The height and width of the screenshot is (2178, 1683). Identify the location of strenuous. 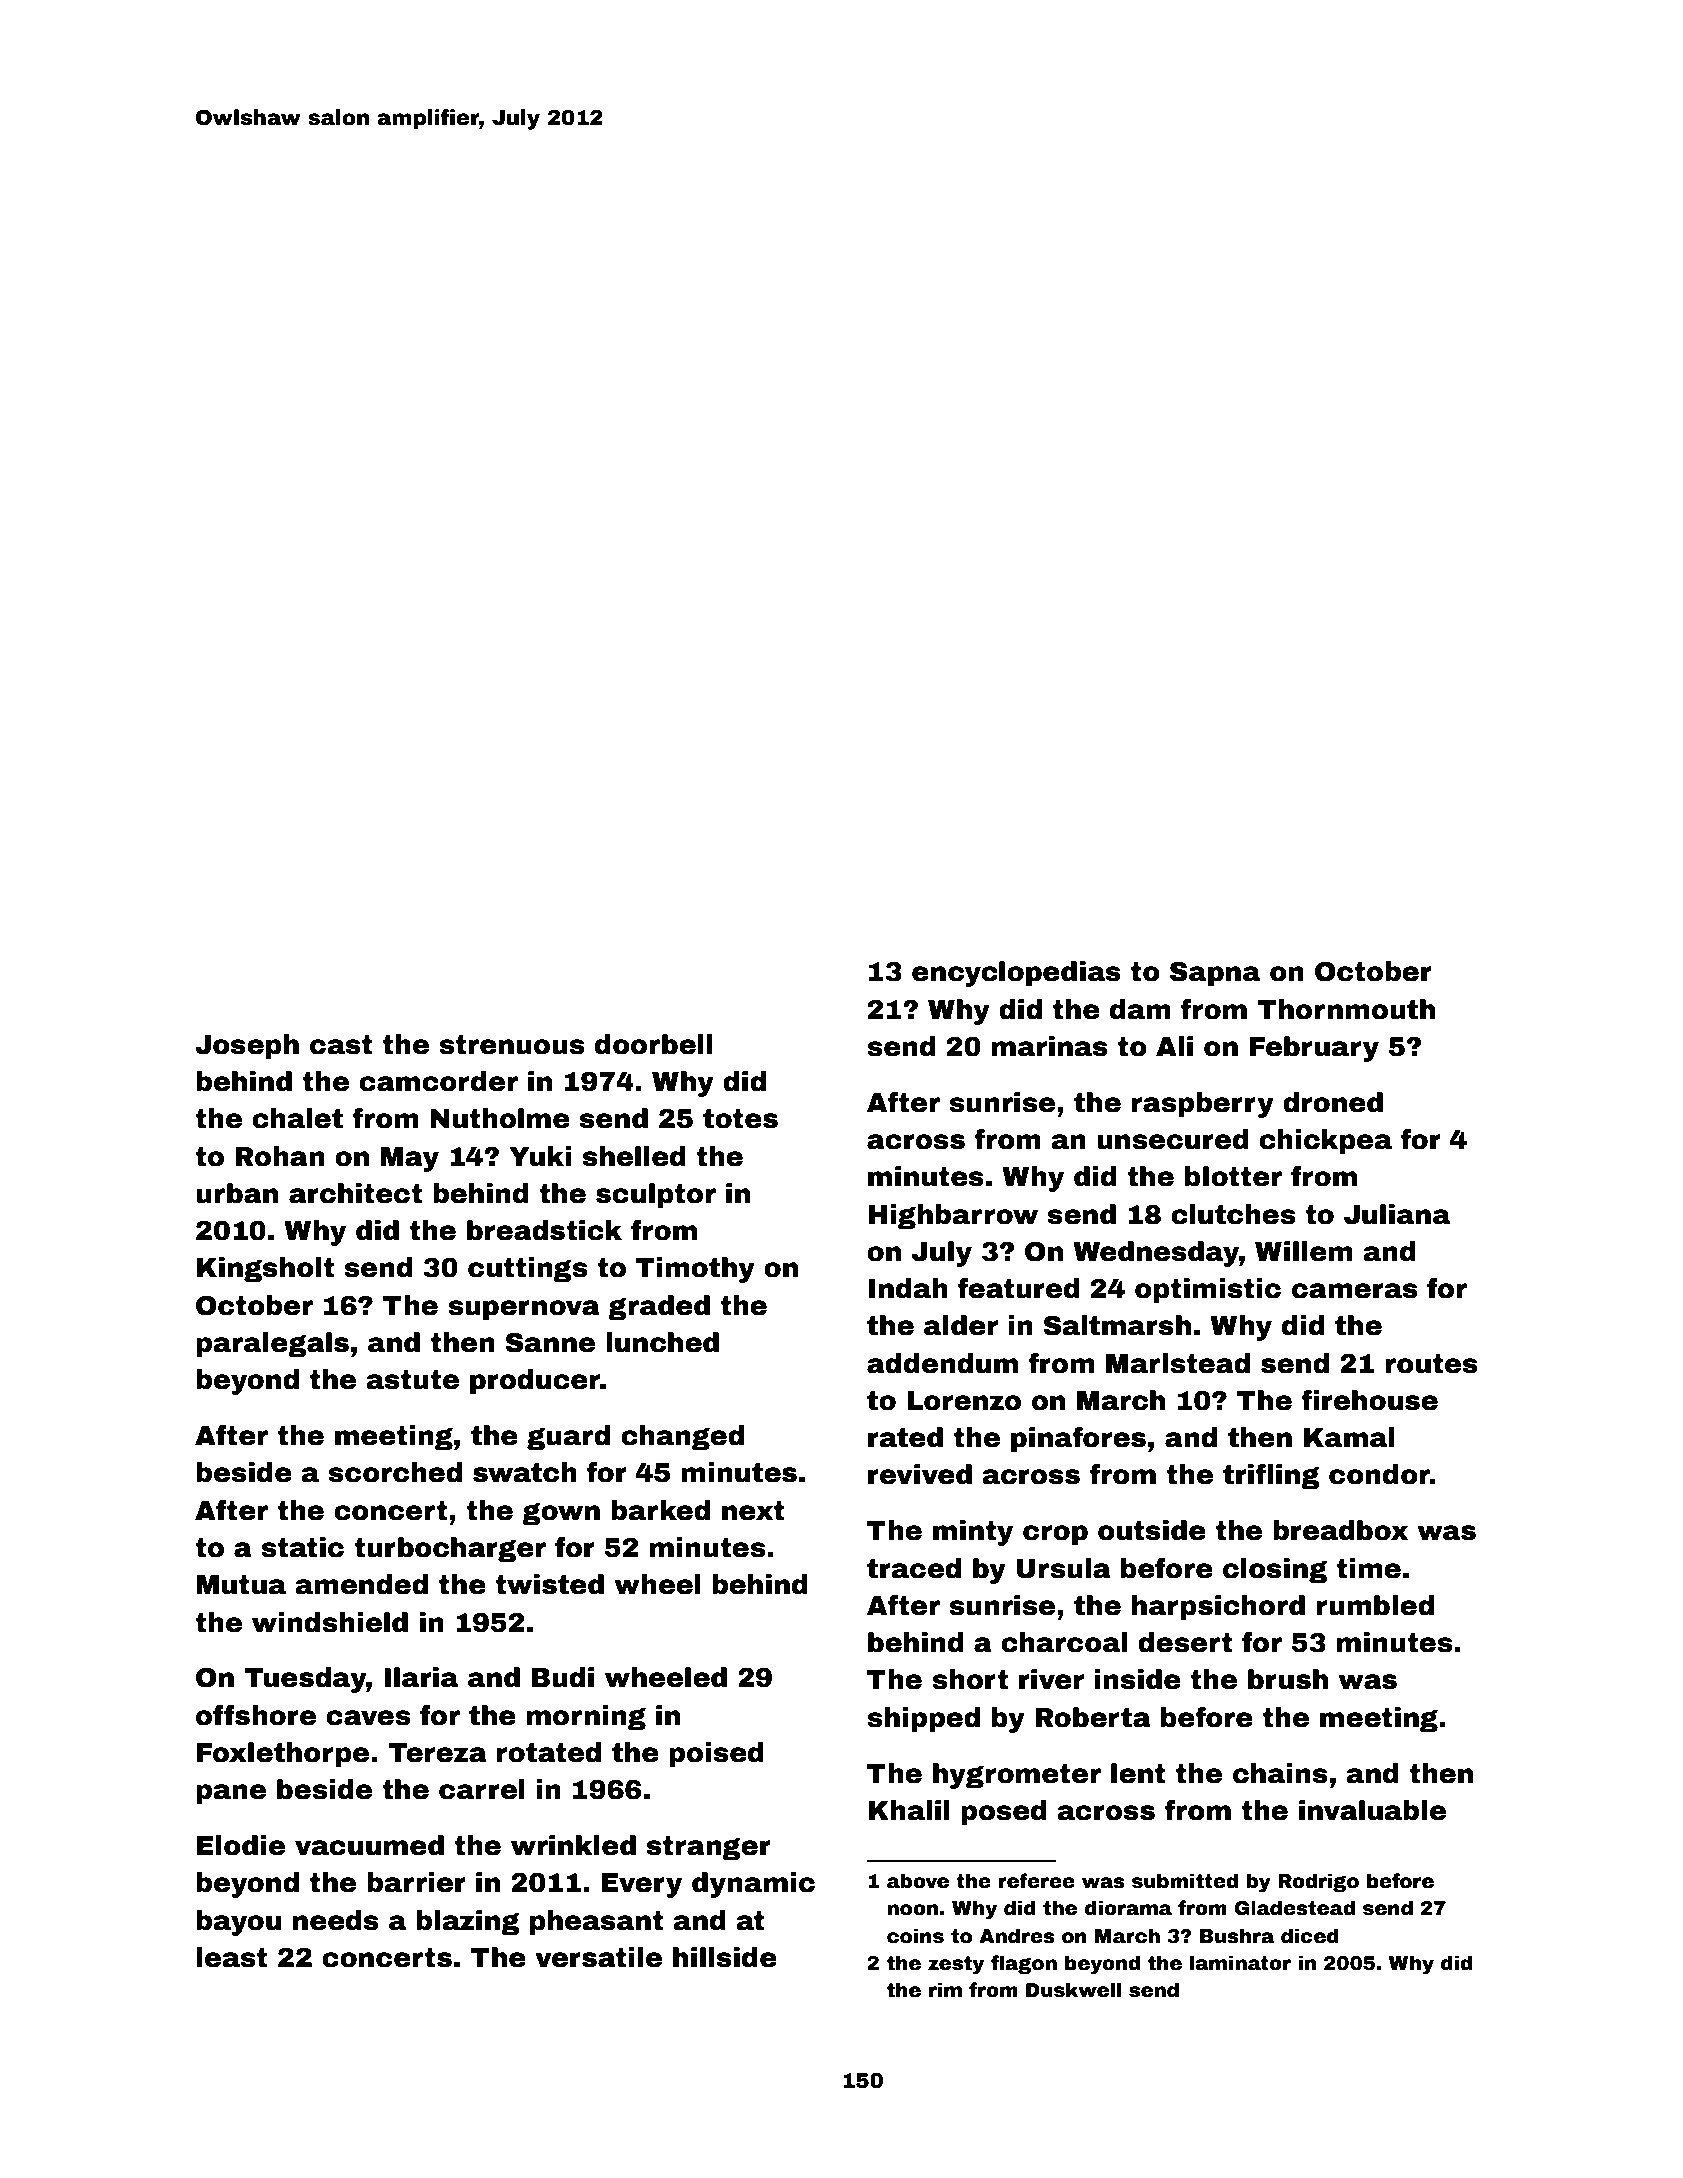
(511, 1045).
